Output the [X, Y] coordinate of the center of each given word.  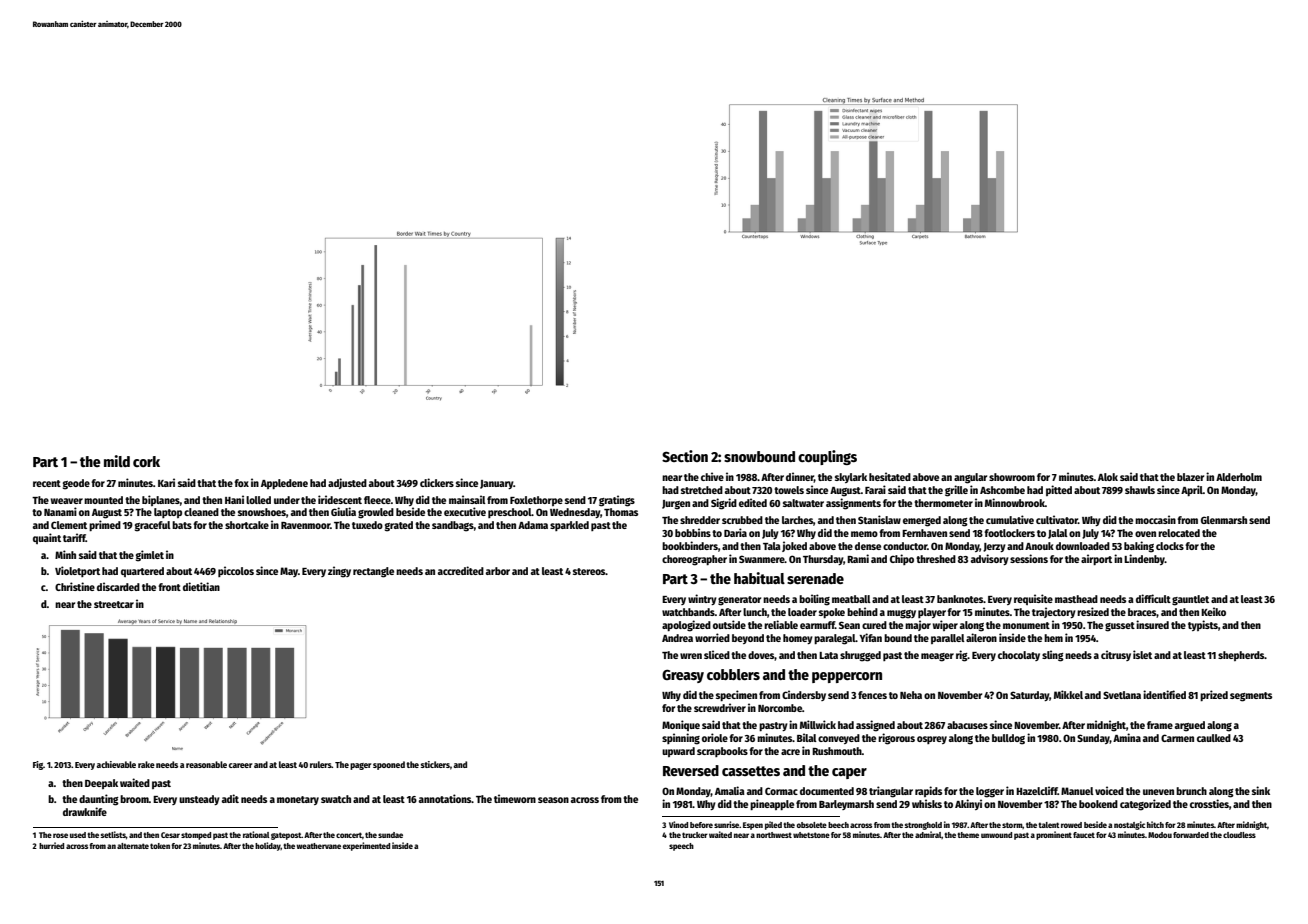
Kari [166, 482]
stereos [589, 571]
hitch [1155, 824]
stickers [435, 764]
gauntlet [1190, 600]
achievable [116, 764]
